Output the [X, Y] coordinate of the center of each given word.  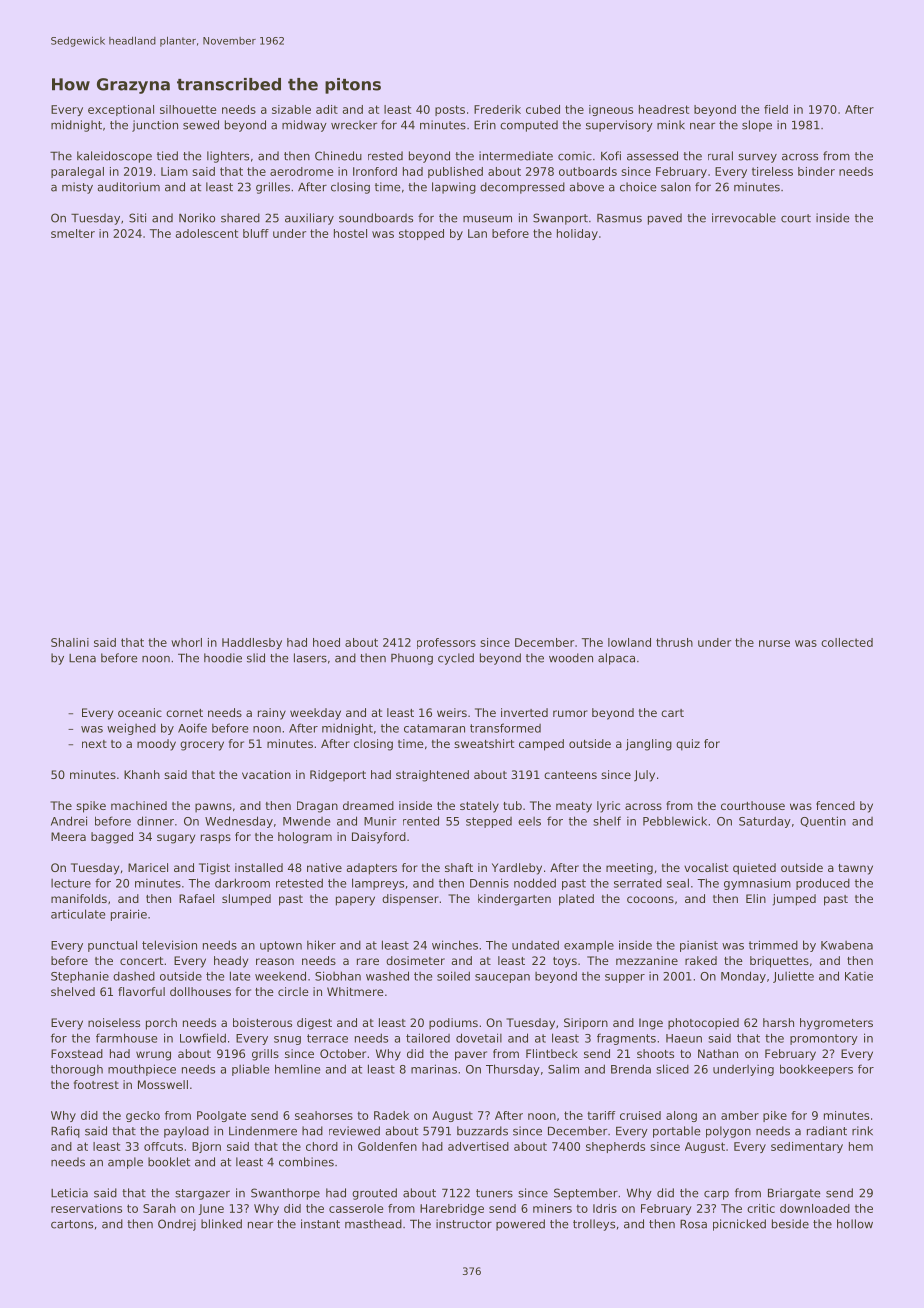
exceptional [121, 110]
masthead [373, 1224]
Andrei [69, 821]
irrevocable [744, 218]
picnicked [739, 1225]
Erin [485, 125]
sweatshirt [484, 743]
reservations [86, 1208]
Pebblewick [675, 821]
